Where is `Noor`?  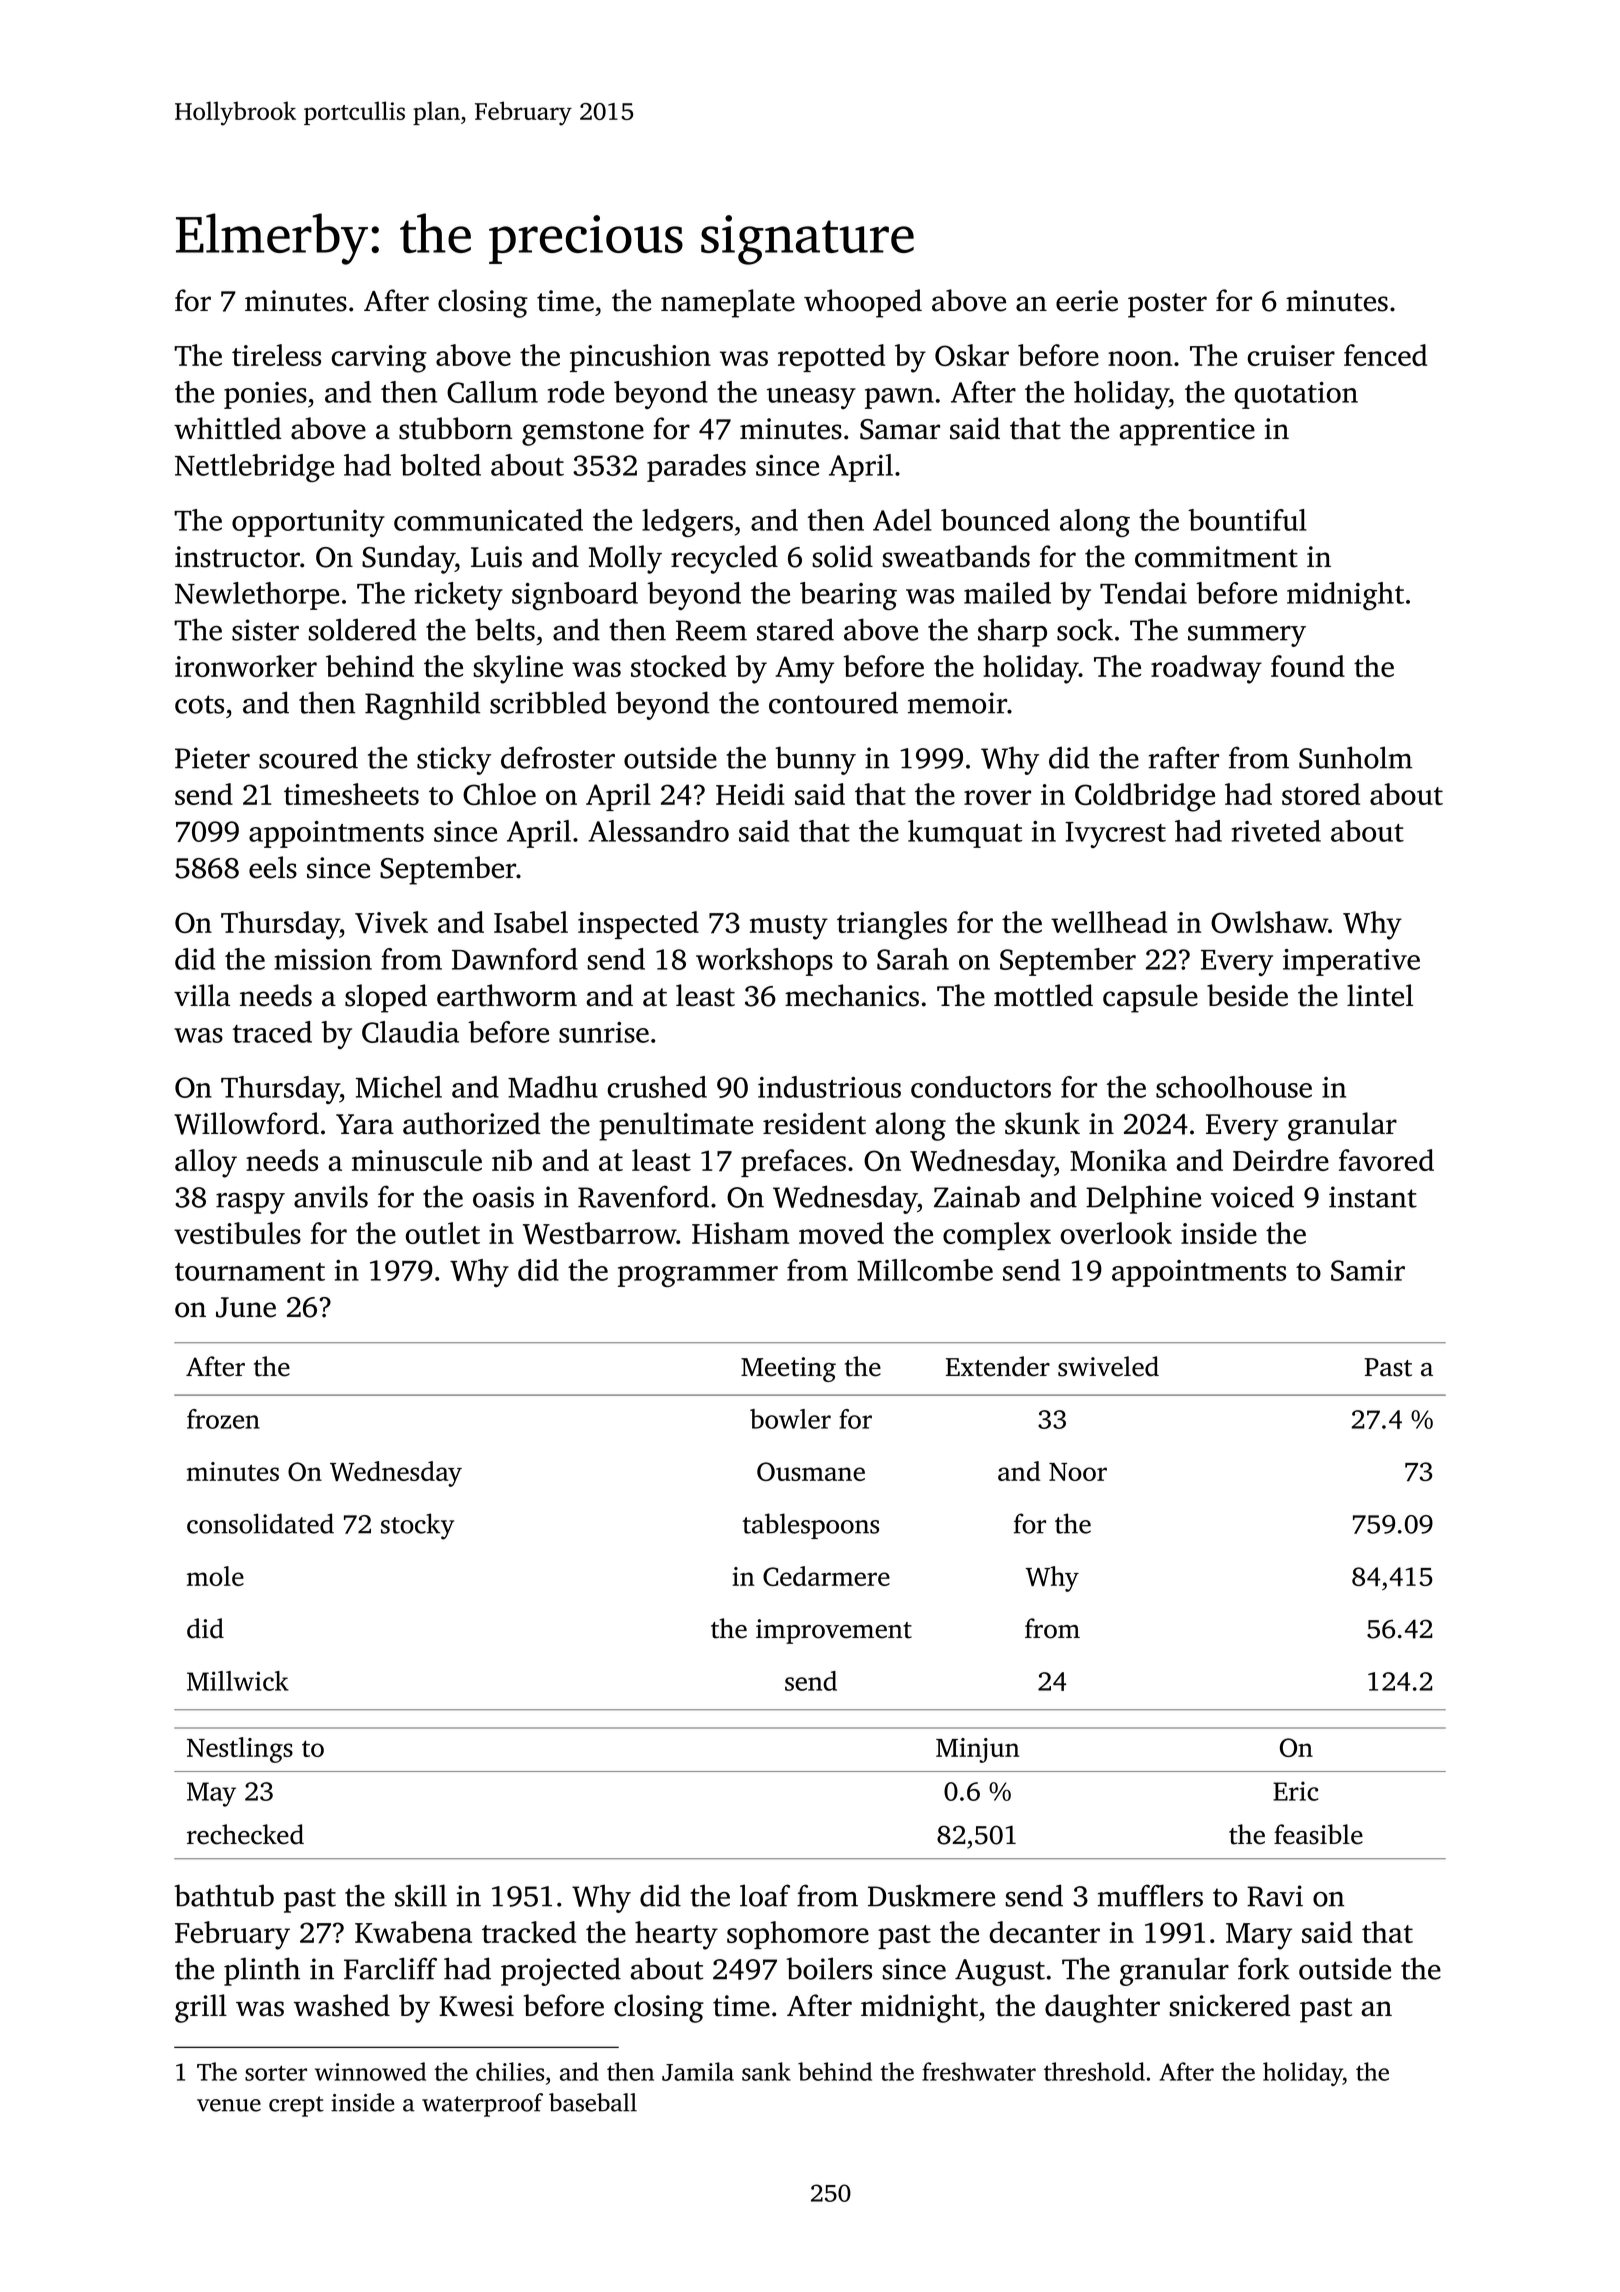
Noor is located at coordinates (1078, 1472).
